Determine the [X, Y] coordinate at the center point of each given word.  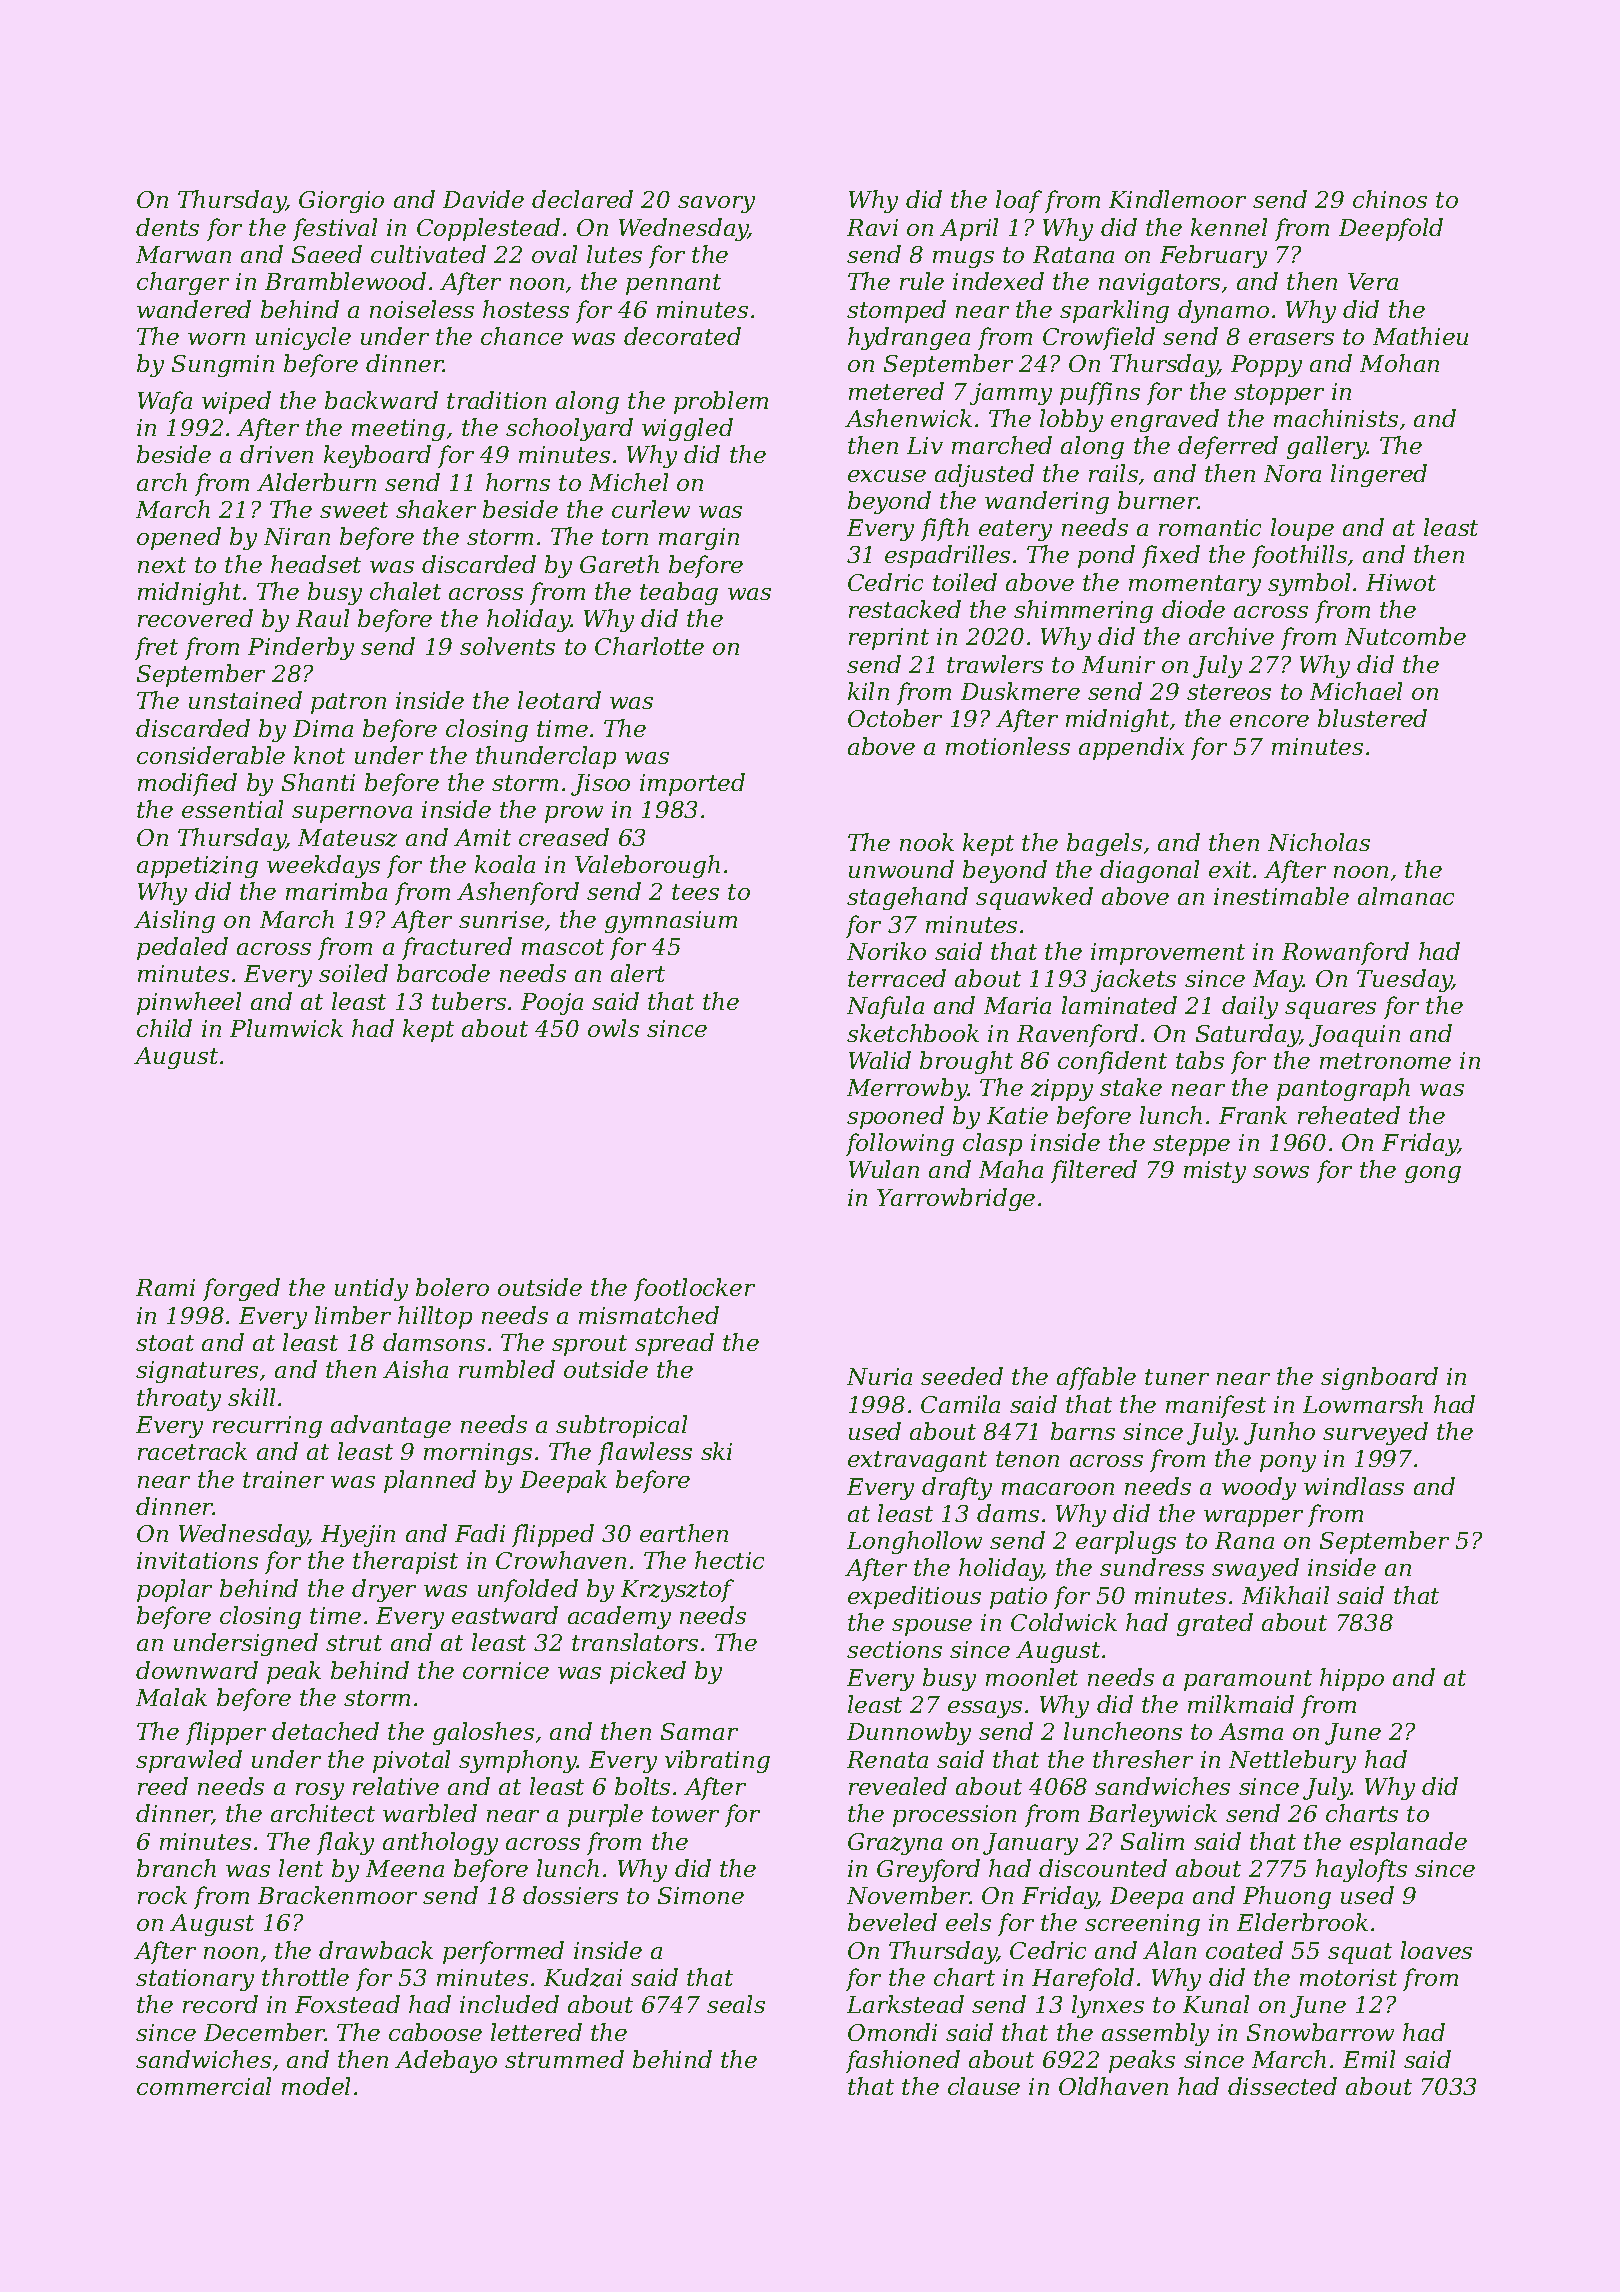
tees [695, 892]
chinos [1390, 199]
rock [162, 1895]
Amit [482, 837]
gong [1433, 1174]
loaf [1019, 201]
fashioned [903, 2061]
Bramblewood [345, 281]
